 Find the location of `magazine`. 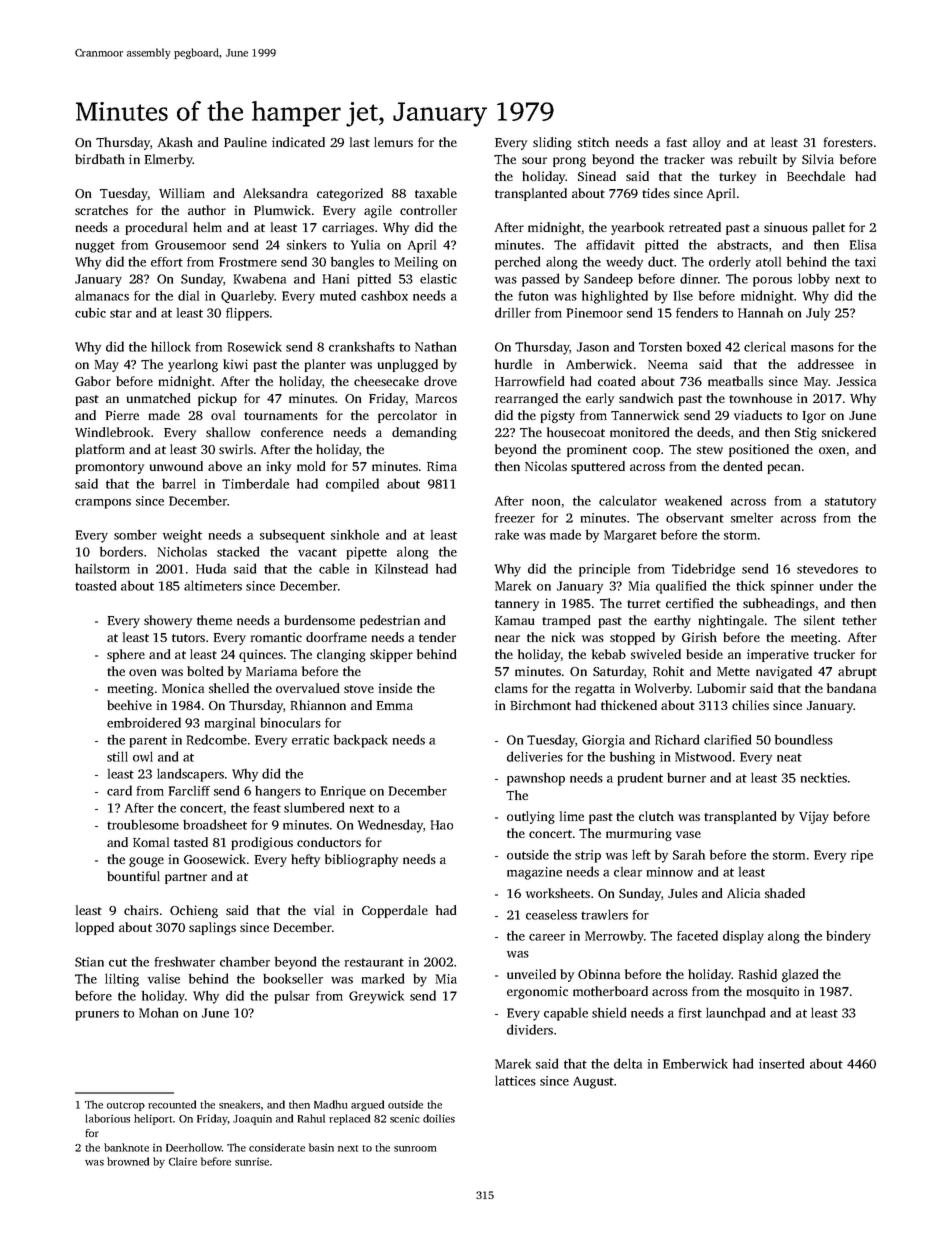

magazine is located at coordinates (534, 873).
